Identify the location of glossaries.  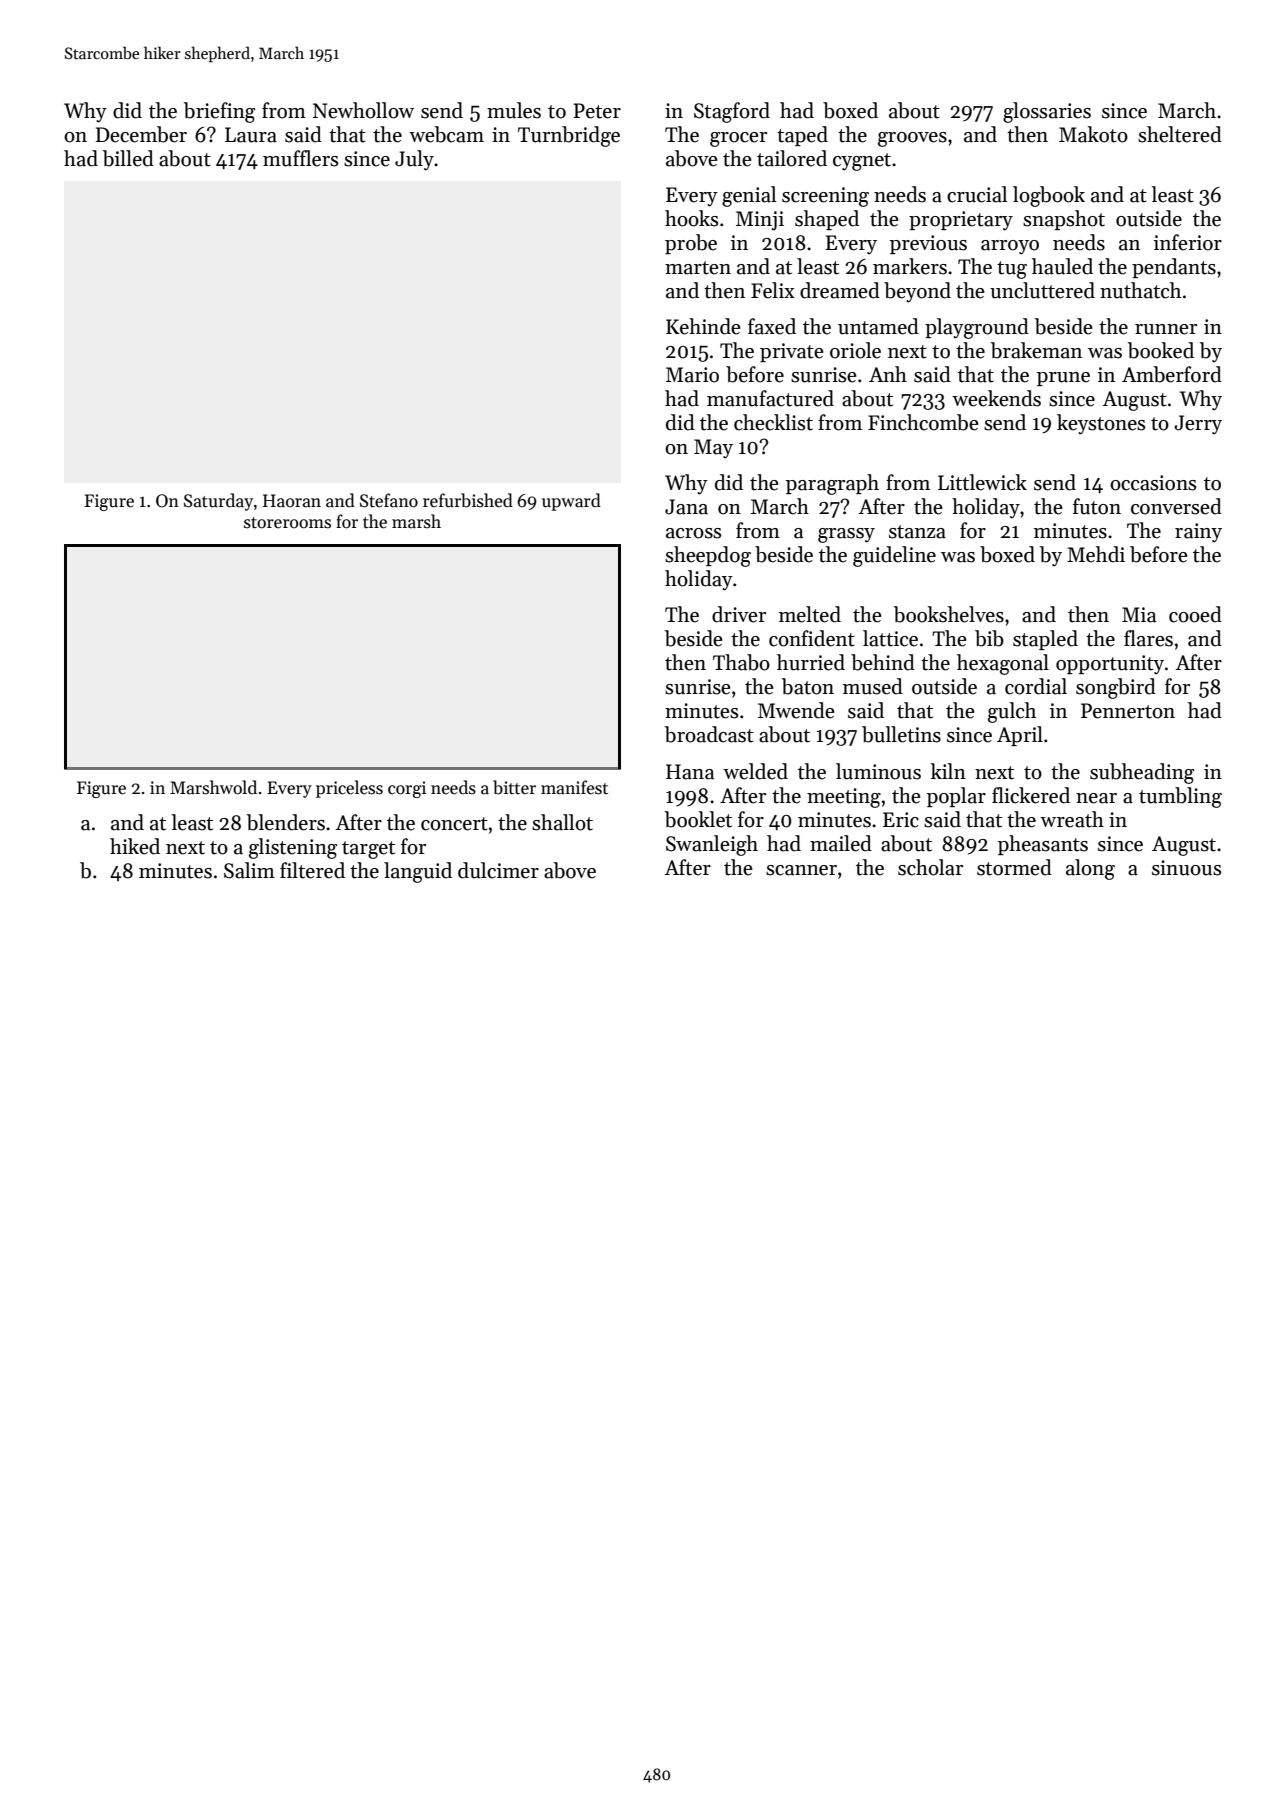
(1047, 112).
